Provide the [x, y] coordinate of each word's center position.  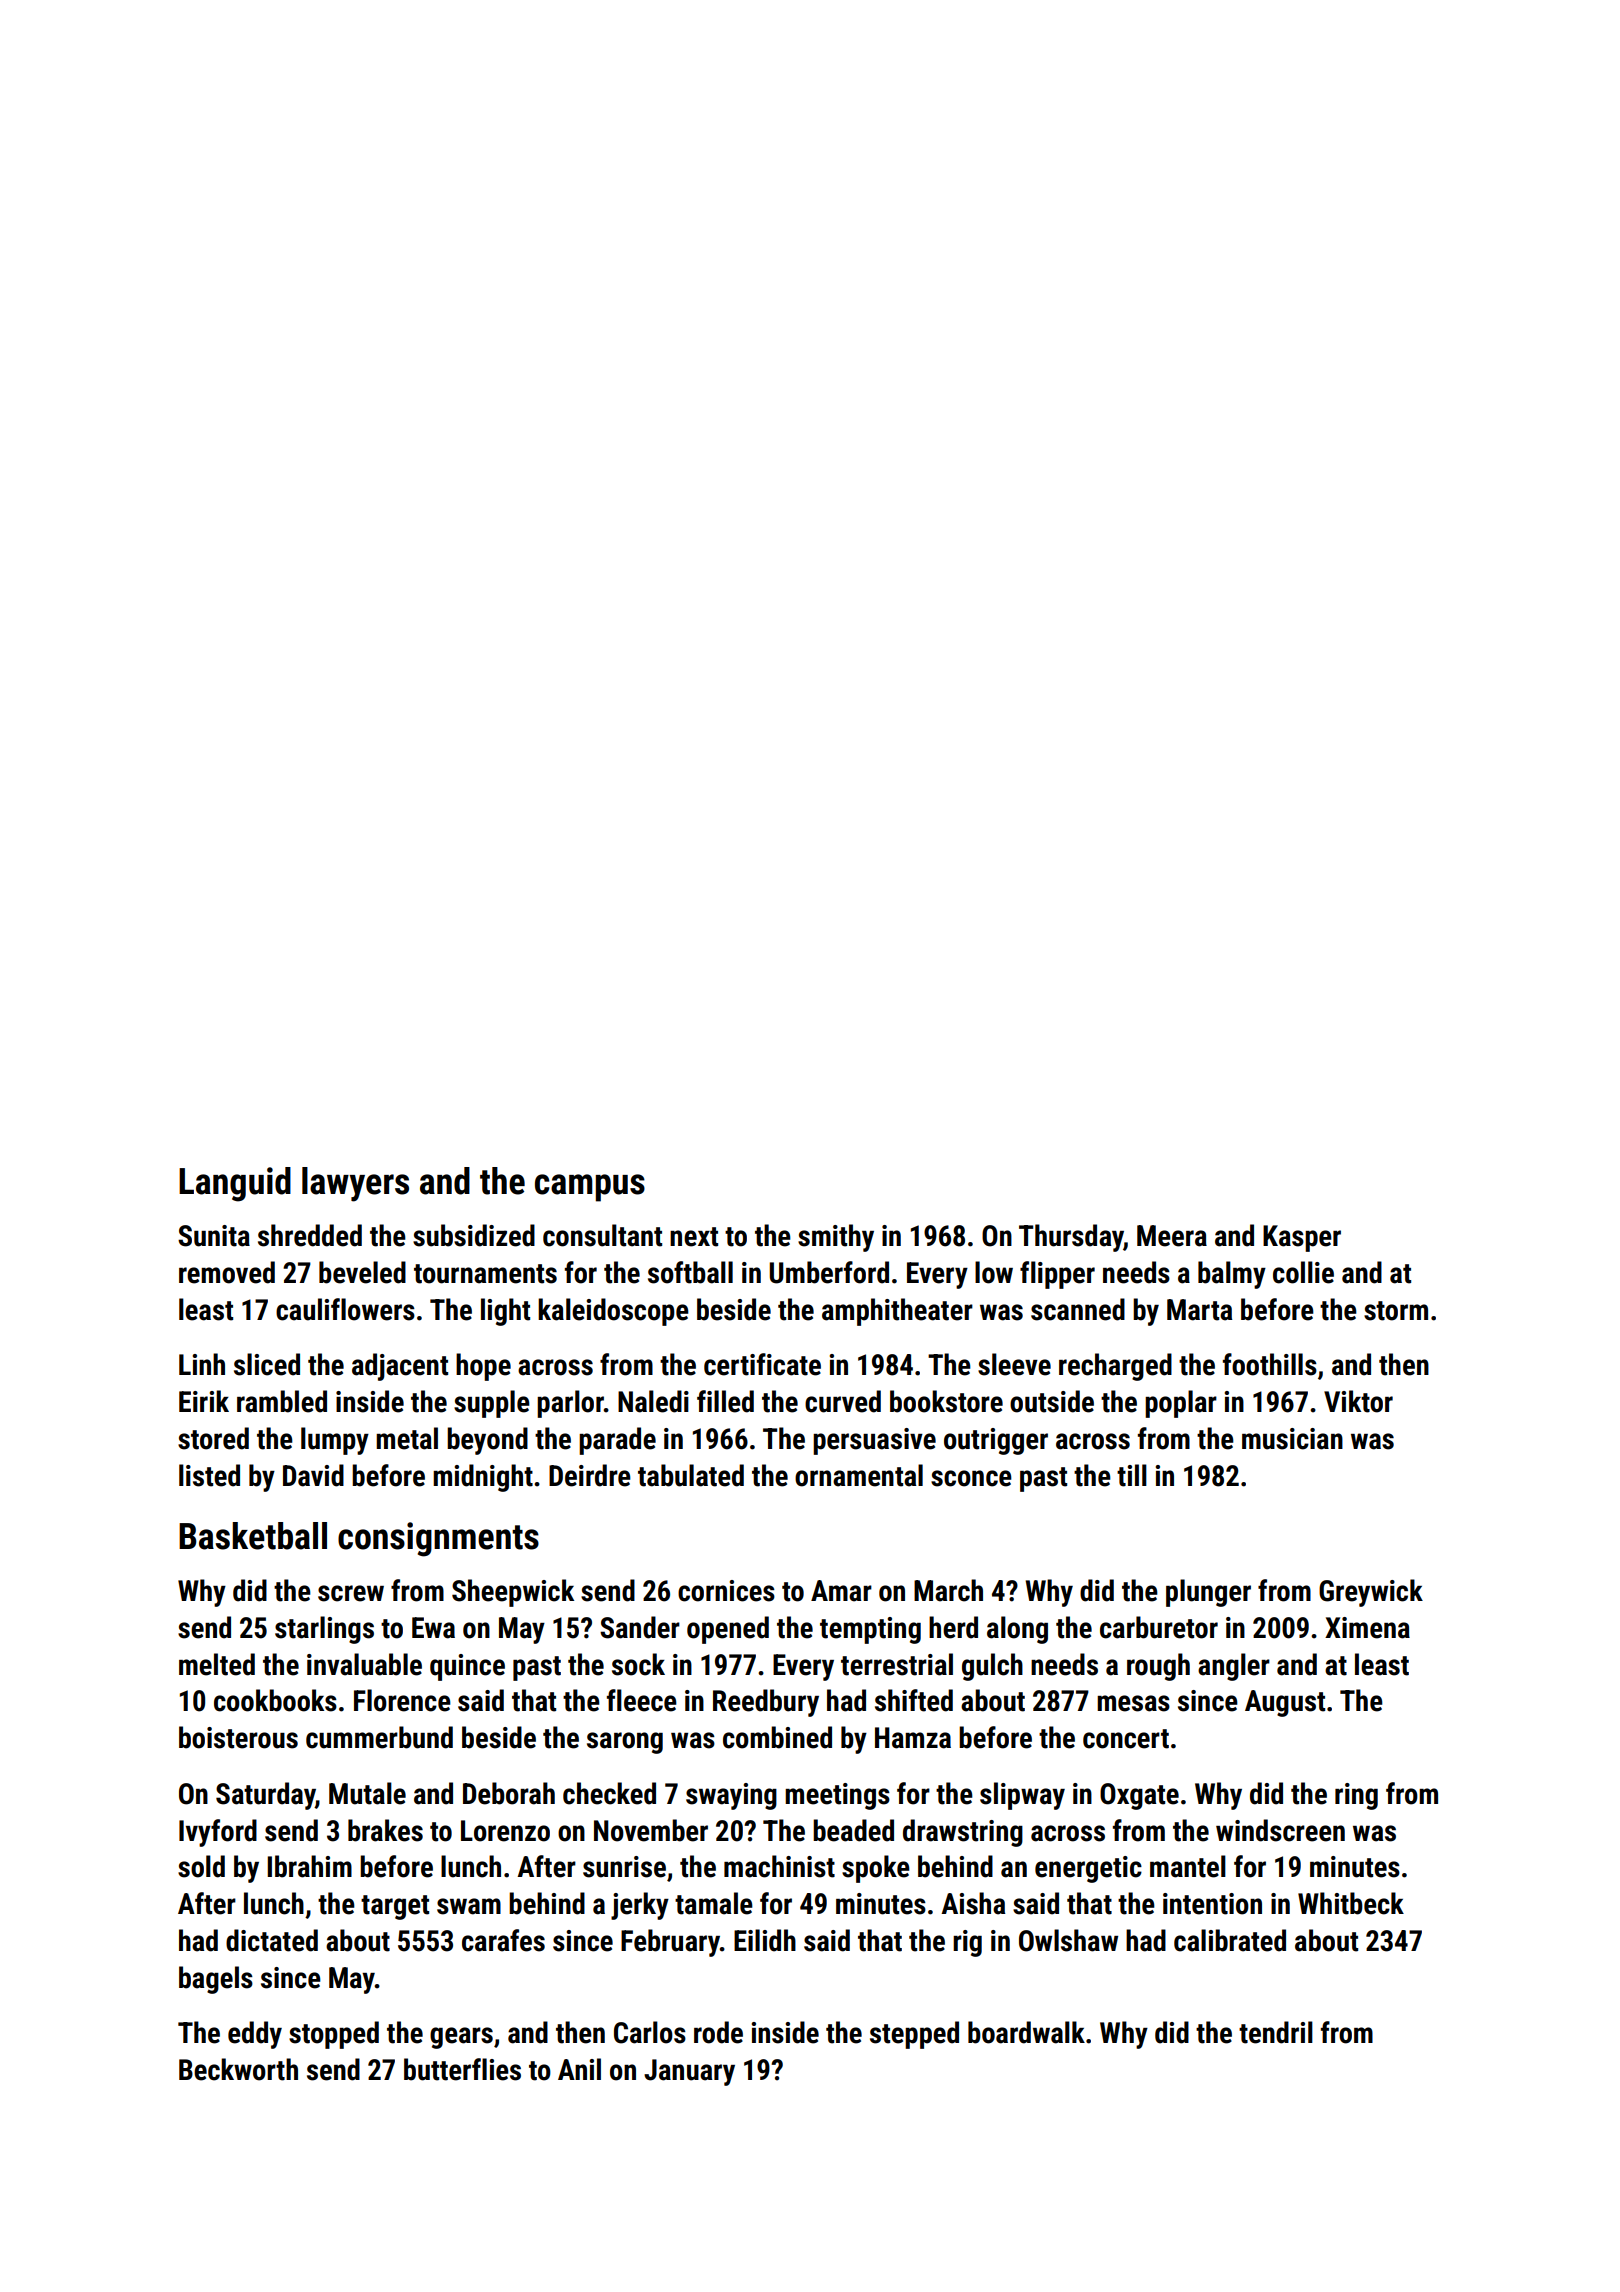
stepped [914, 2035]
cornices [726, 1591]
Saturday [266, 1796]
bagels [216, 1980]
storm [1396, 1311]
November [651, 1830]
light [505, 1312]
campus [590, 1188]
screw [351, 1593]
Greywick [1371, 1593]
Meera [1172, 1236]
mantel [1188, 1866]
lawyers [355, 1184]
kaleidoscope [613, 1312]
